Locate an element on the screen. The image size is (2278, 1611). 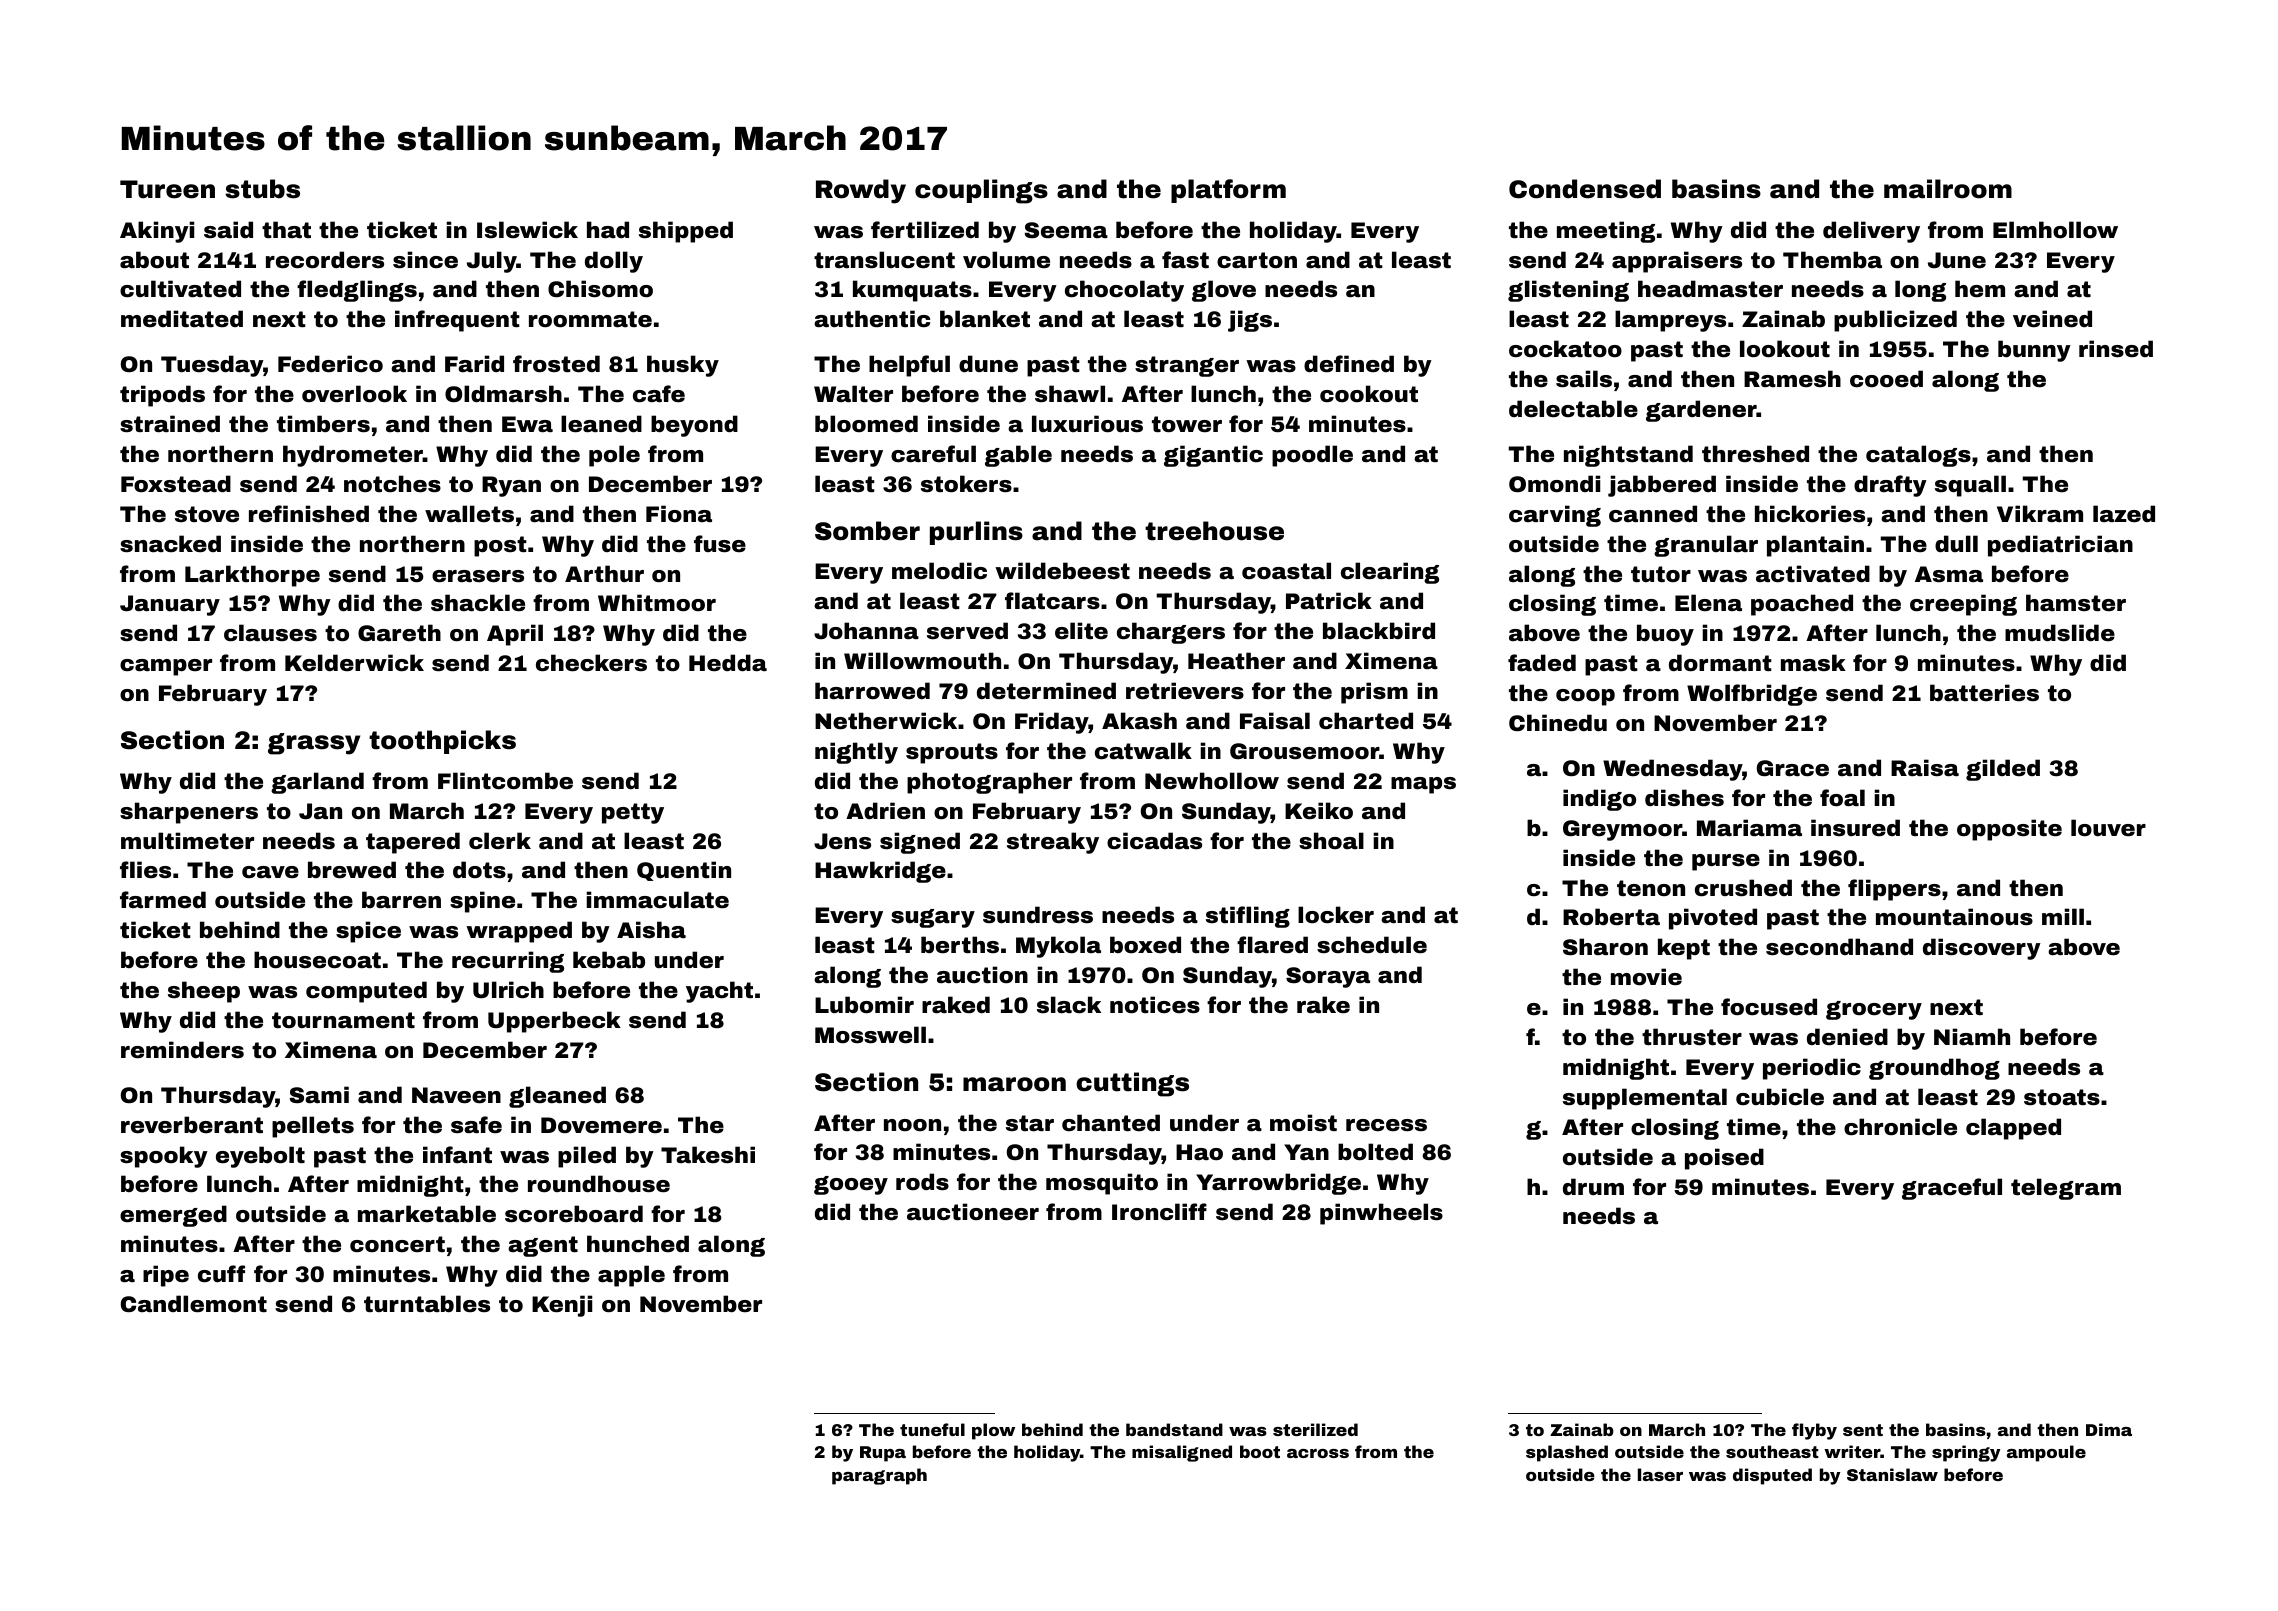
grassy is located at coordinates (314, 744).
